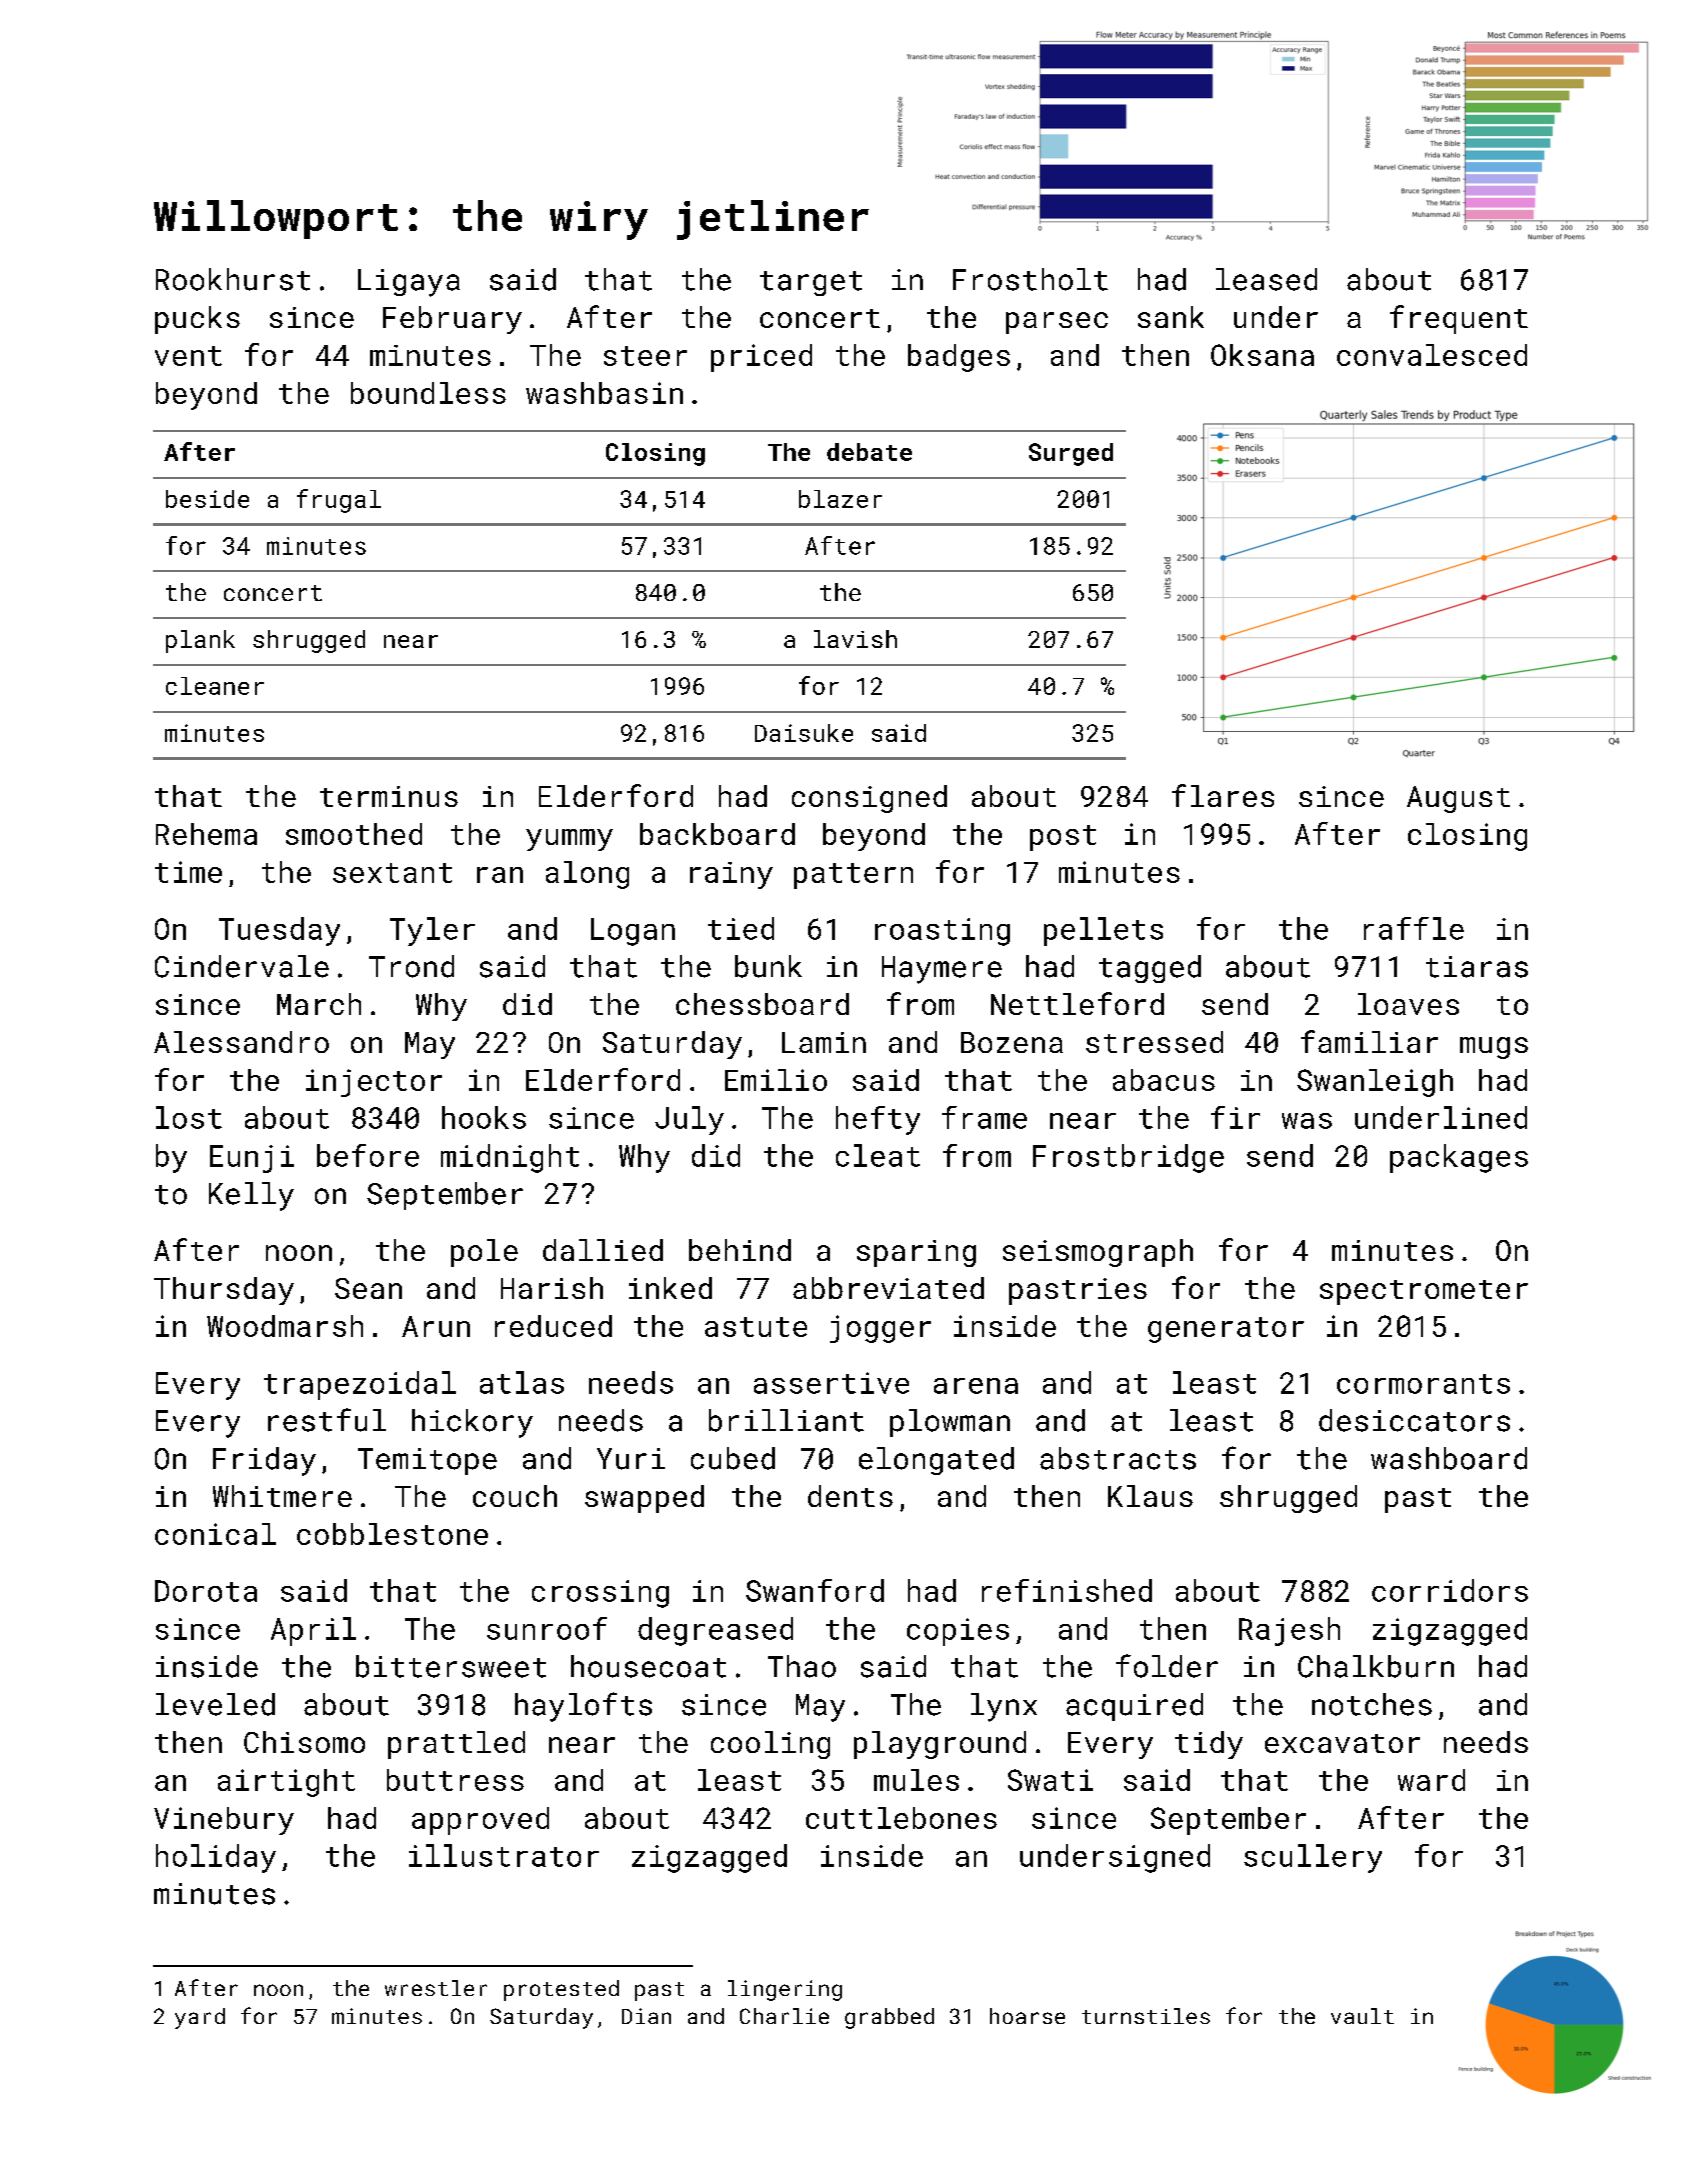 Image resolution: width=1683 pixels, height=2178 pixels. I want to click on copies, so click(958, 1632).
